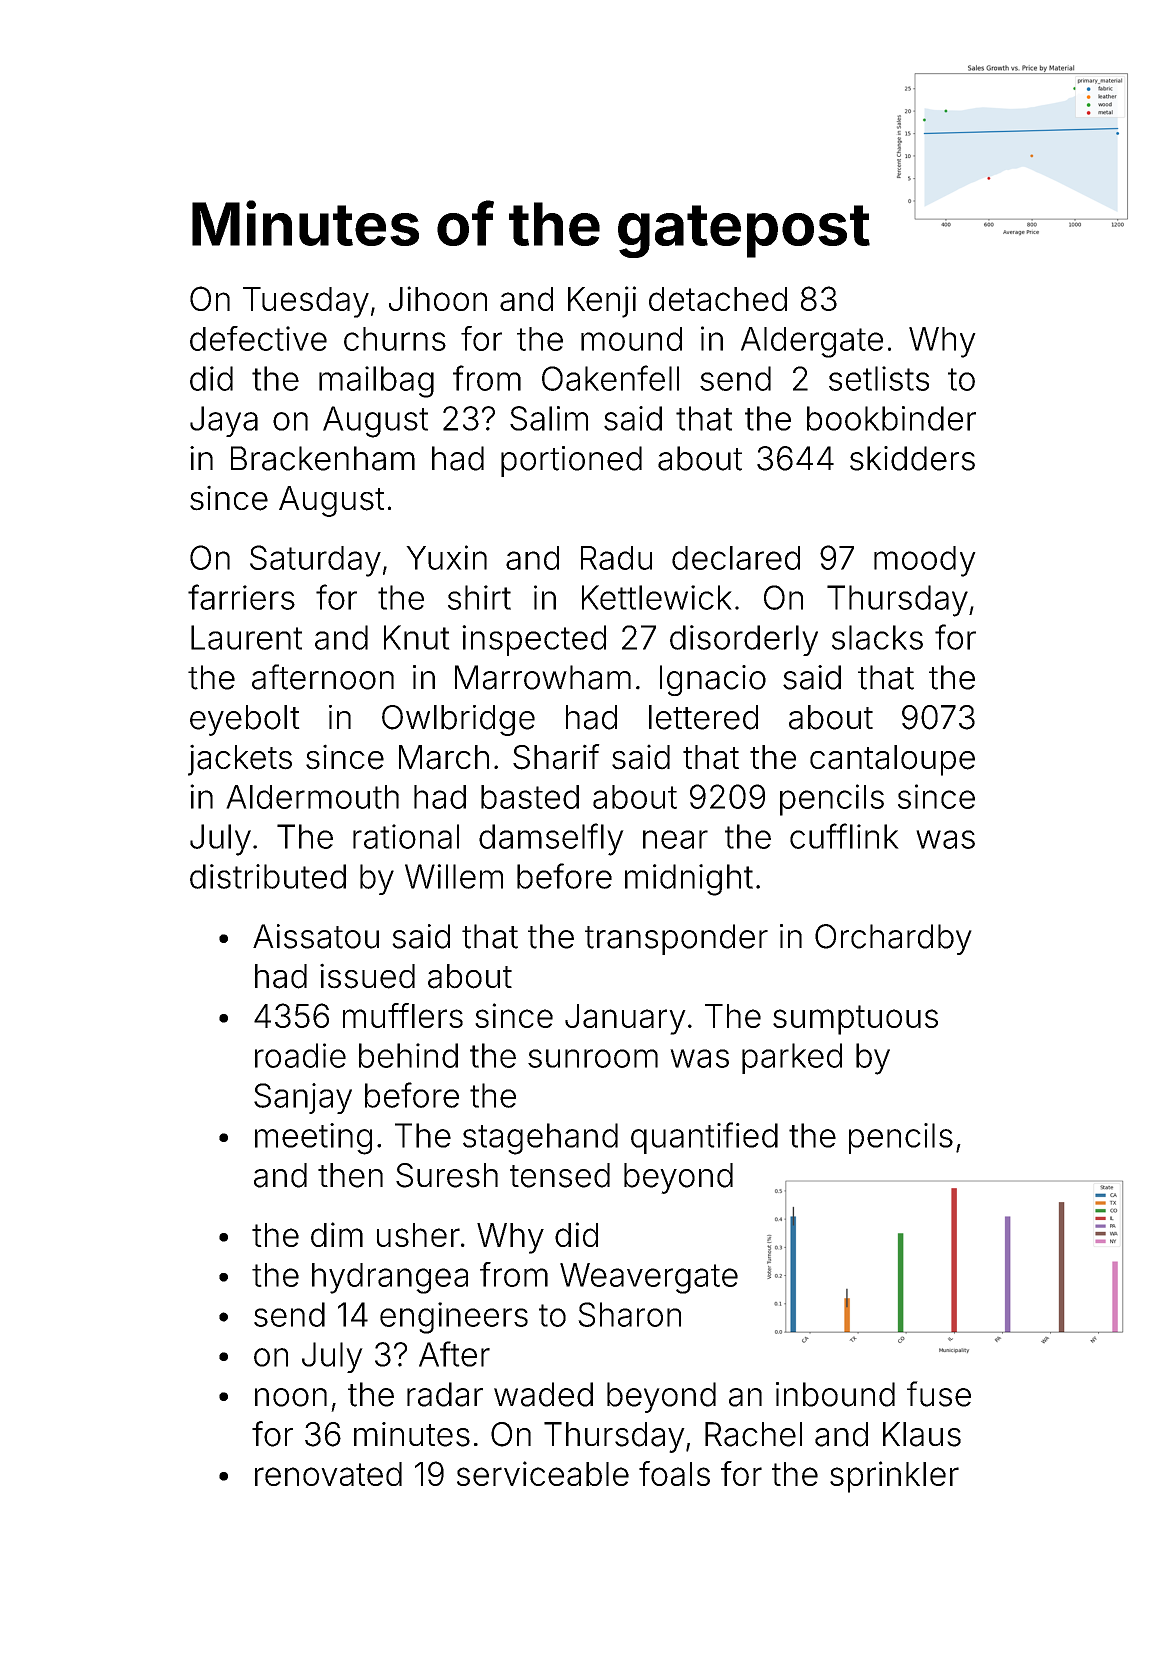 The image size is (1165, 1654). I want to click on stagehand, so click(540, 1139).
